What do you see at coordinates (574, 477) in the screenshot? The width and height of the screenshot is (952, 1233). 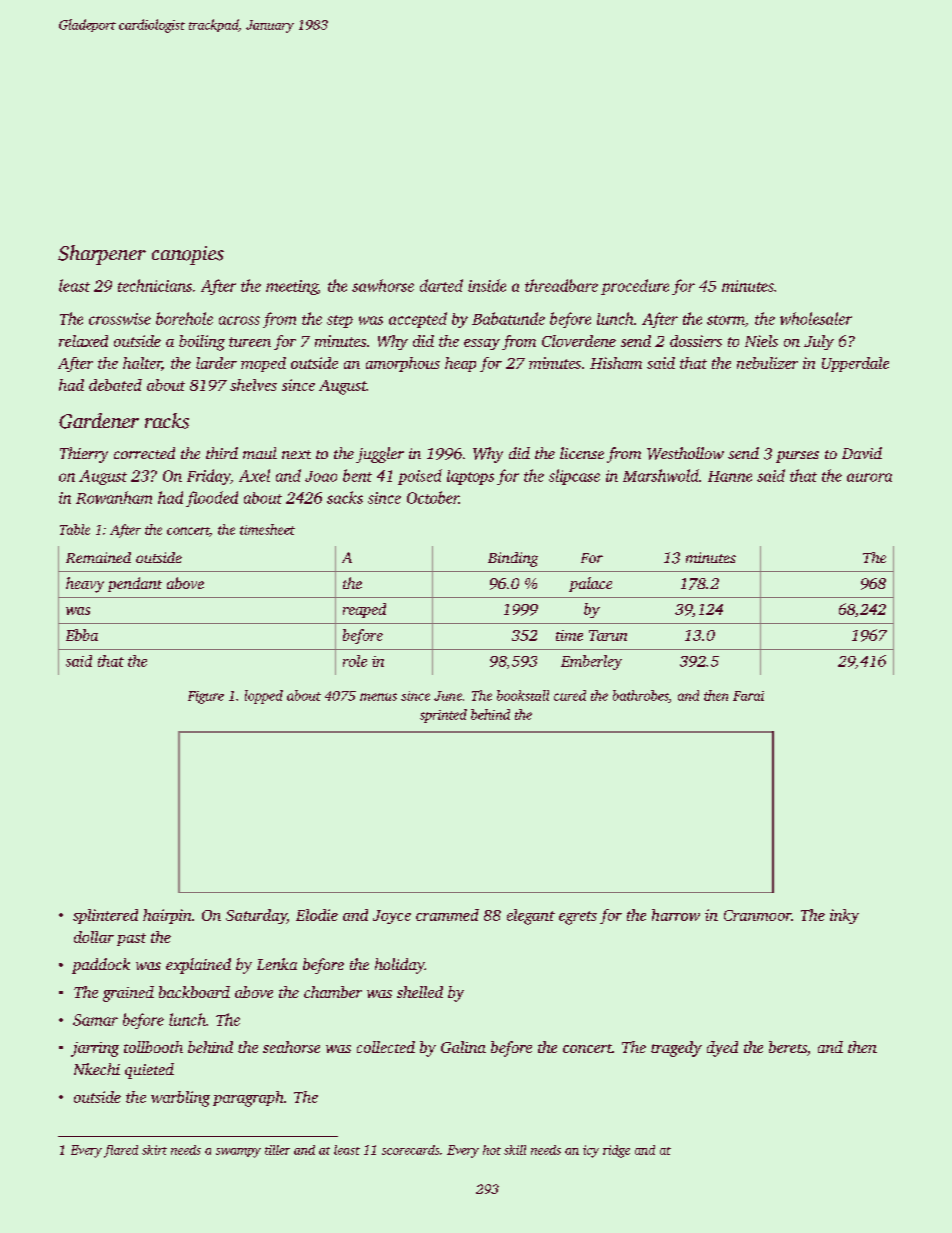 I see `slipcase` at bounding box center [574, 477].
